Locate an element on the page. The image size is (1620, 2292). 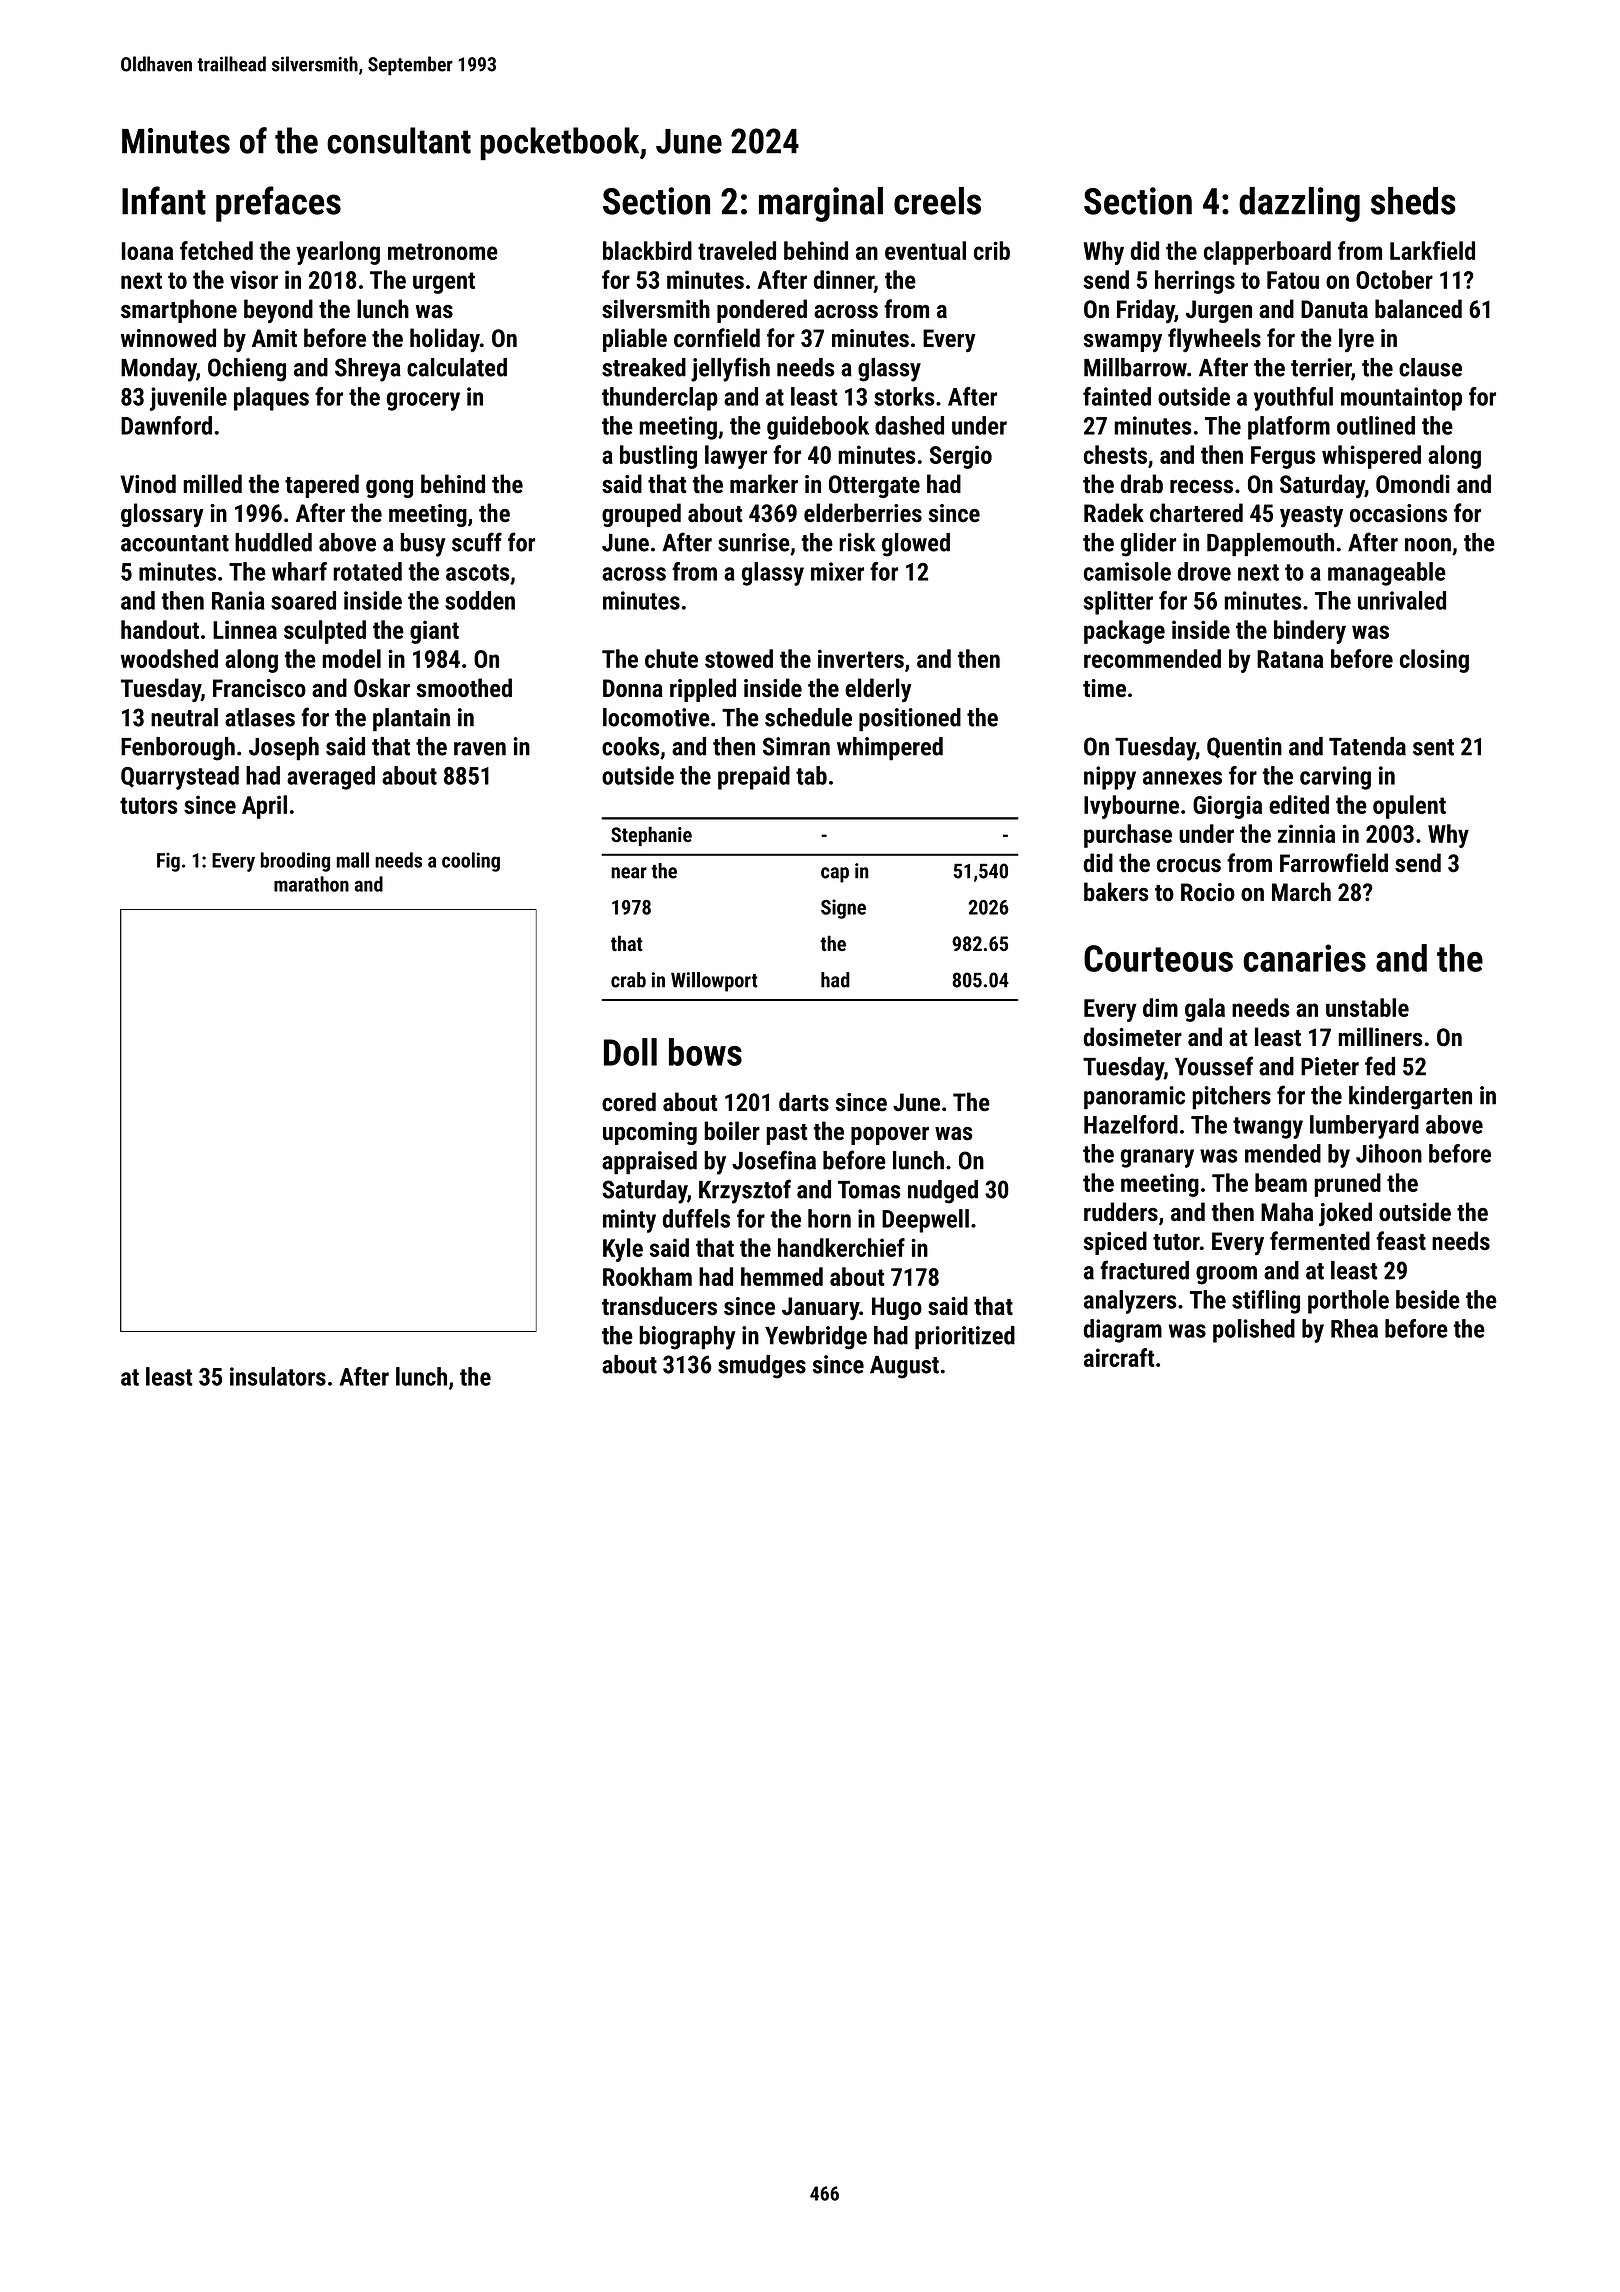
crib is located at coordinates (992, 250).
